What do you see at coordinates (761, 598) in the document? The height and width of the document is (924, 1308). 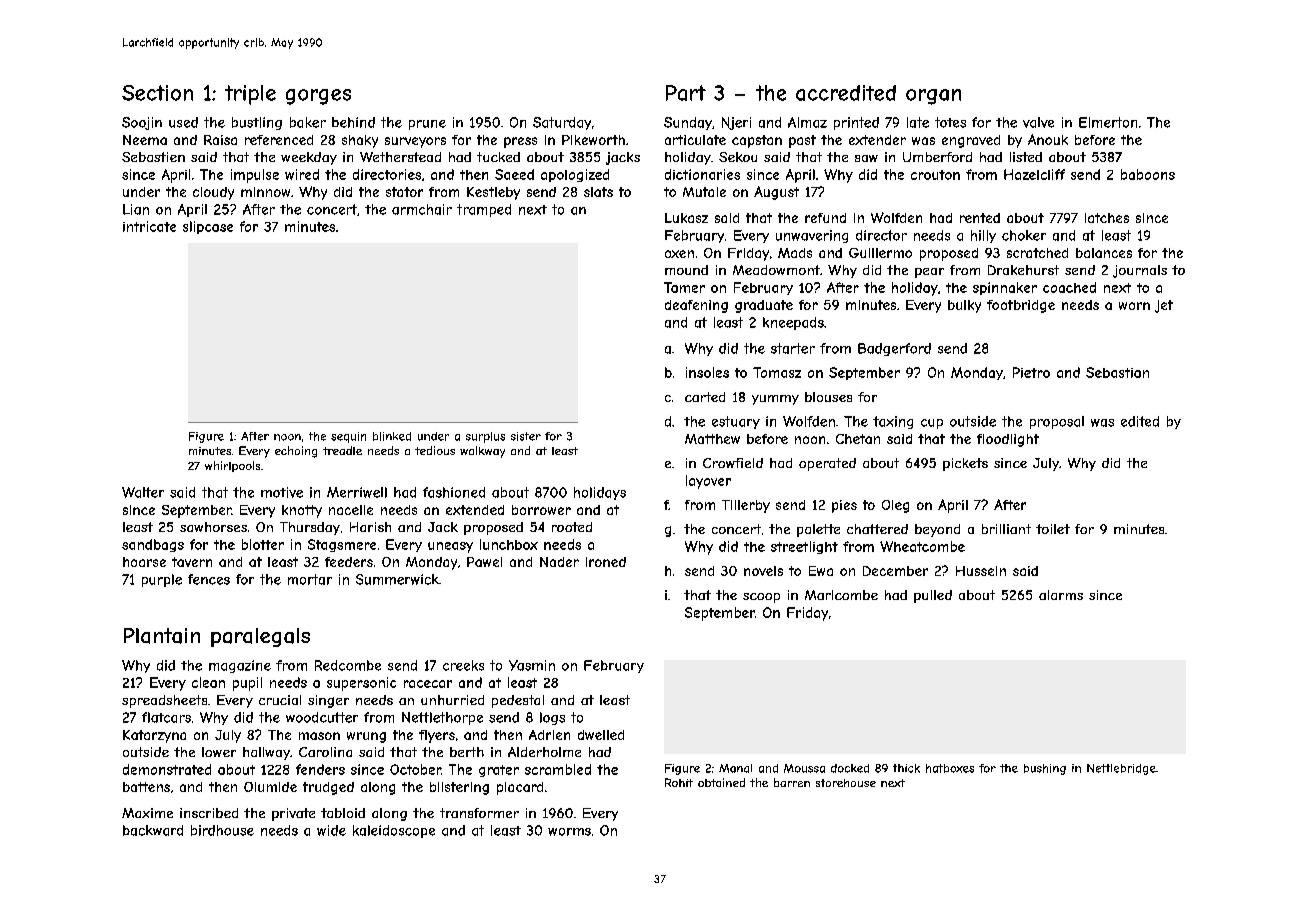 I see `scoop` at bounding box center [761, 598].
